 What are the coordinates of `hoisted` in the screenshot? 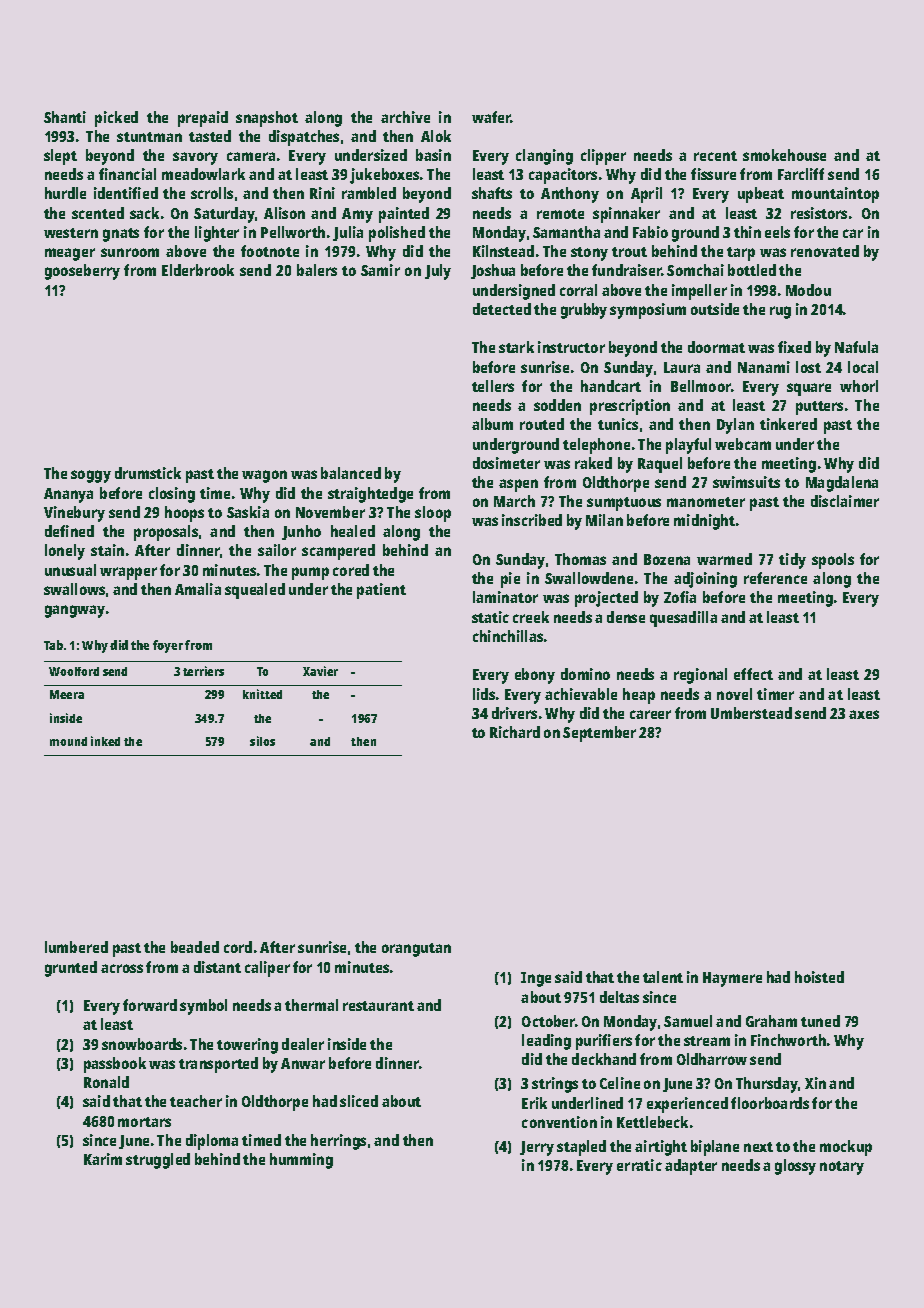 It's located at (819, 977).
